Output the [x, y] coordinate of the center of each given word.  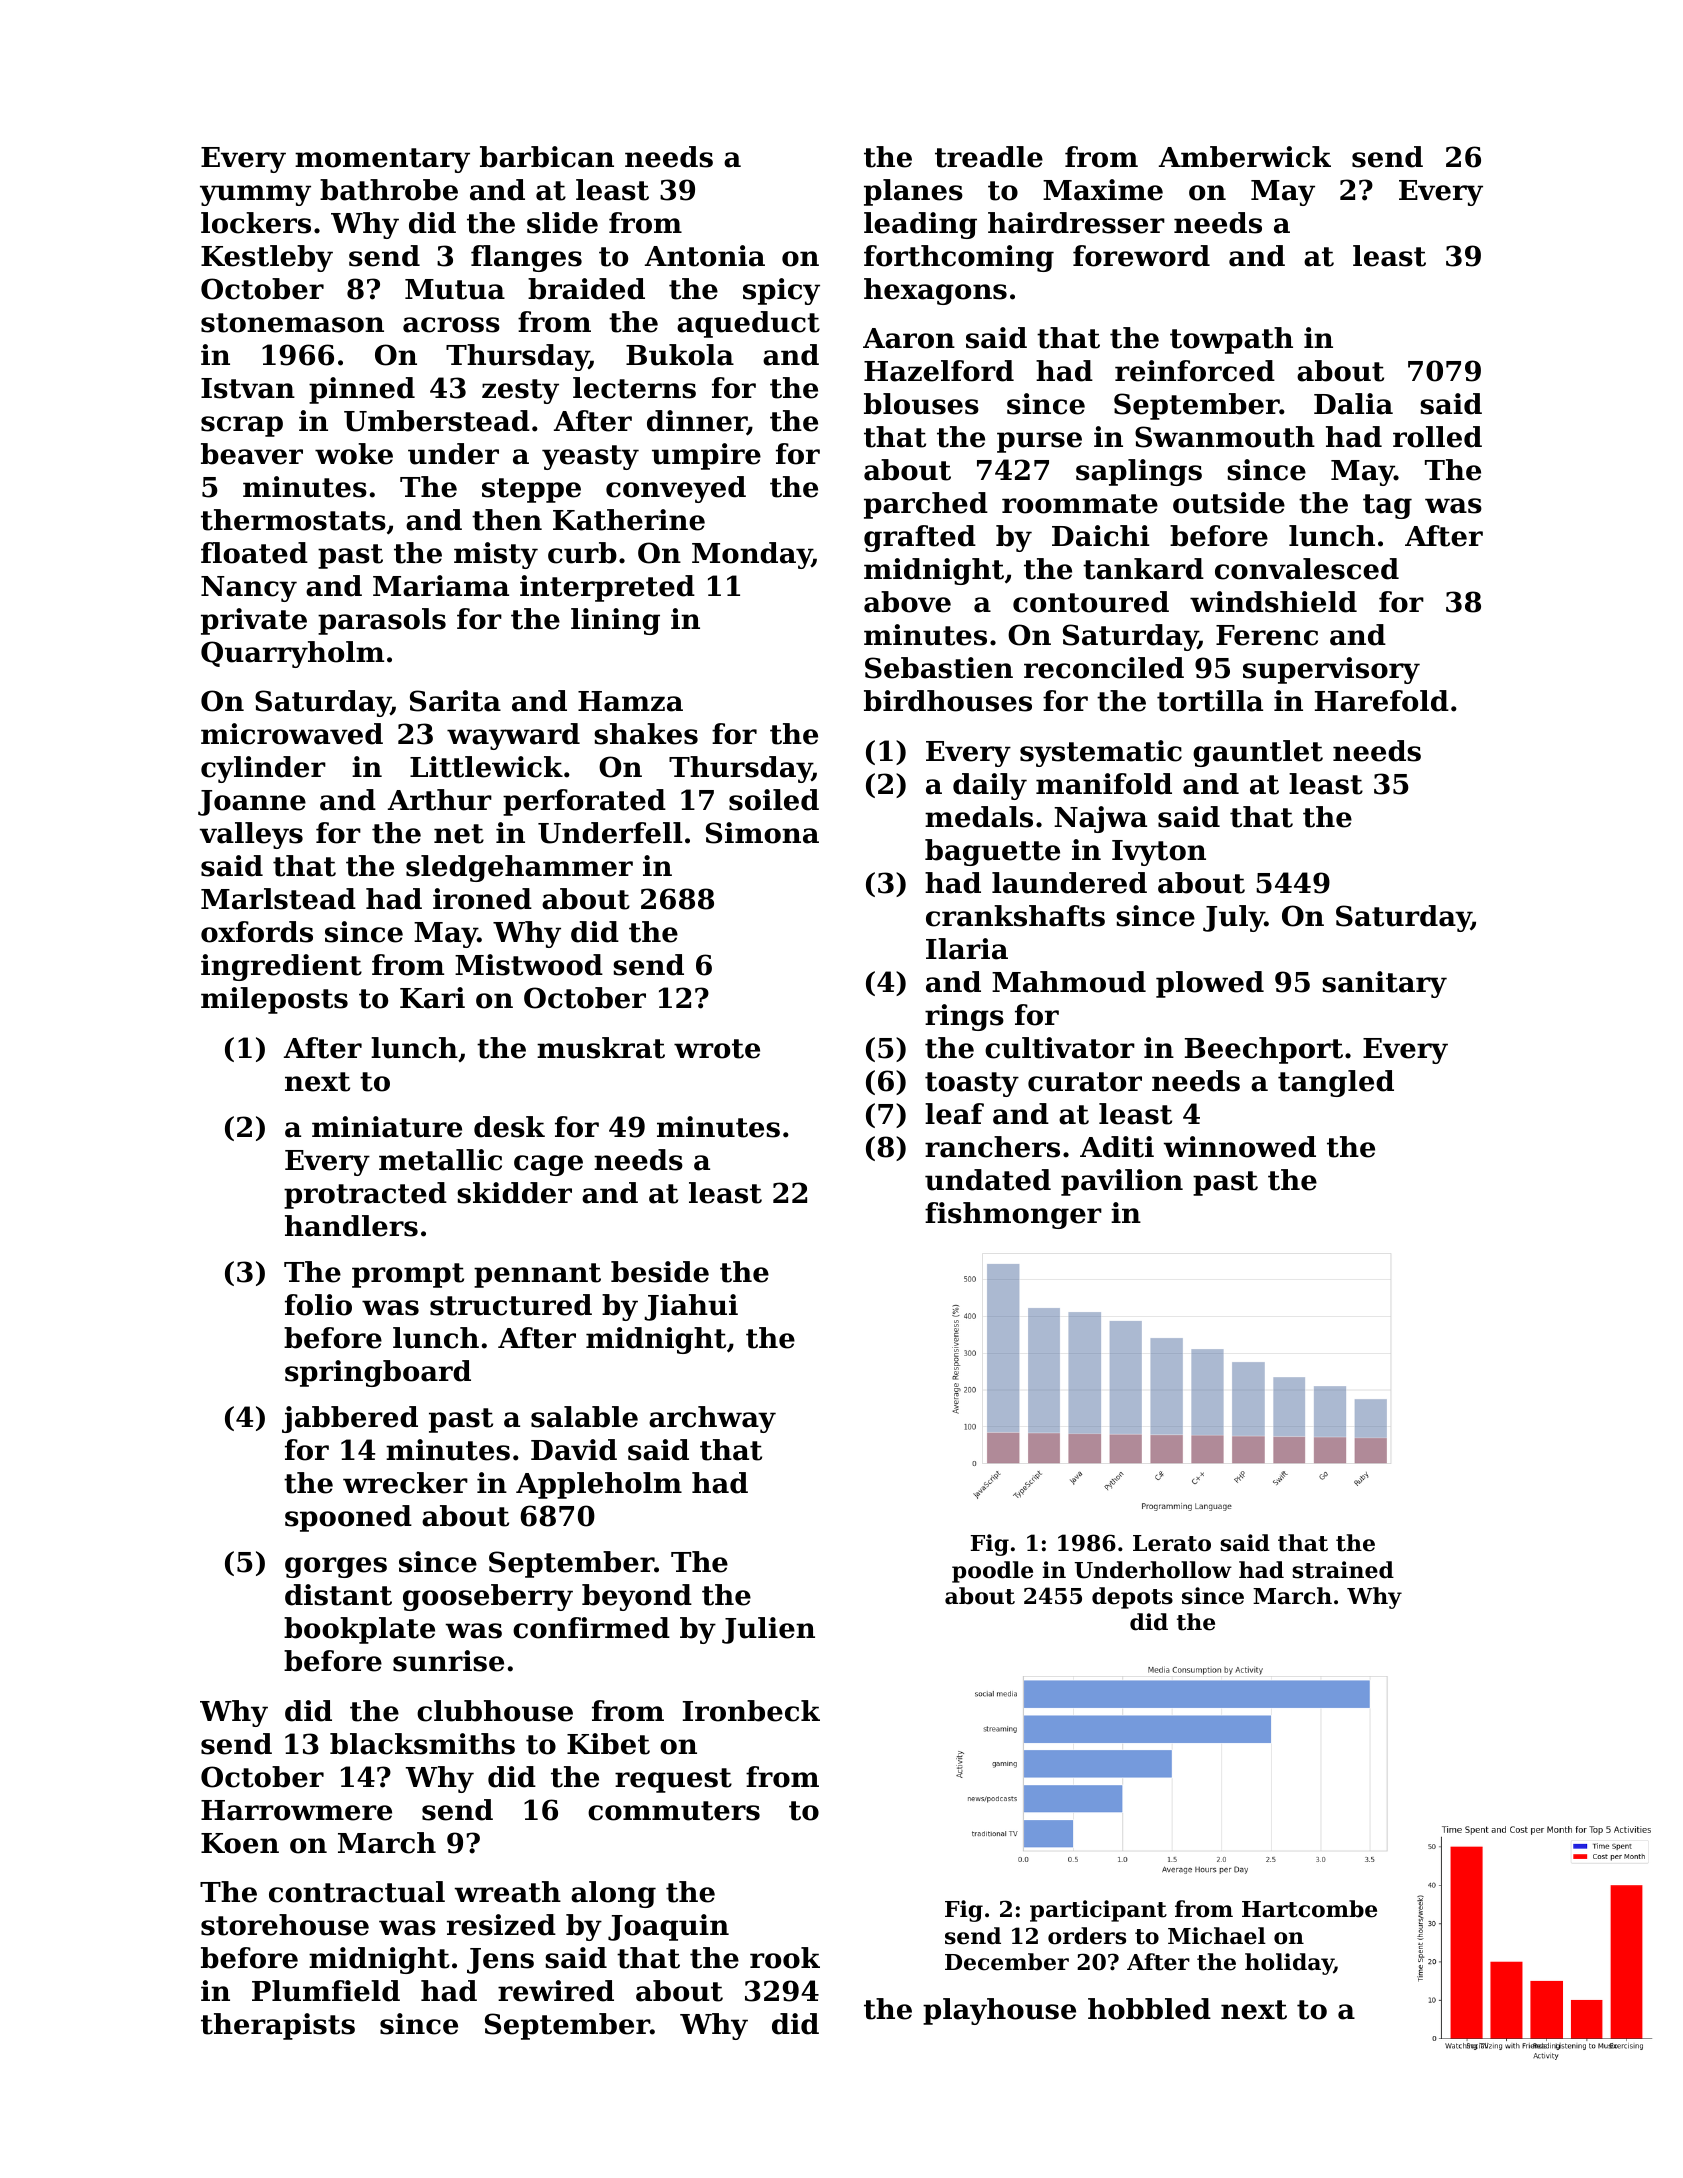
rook [785, 1958]
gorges [336, 1567]
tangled [1336, 1083]
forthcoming [959, 258]
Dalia [1353, 404]
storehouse [285, 1925]
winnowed [1239, 1147]
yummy [255, 195]
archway [712, 1419]
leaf [954, 1114]
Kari [432, 998]
